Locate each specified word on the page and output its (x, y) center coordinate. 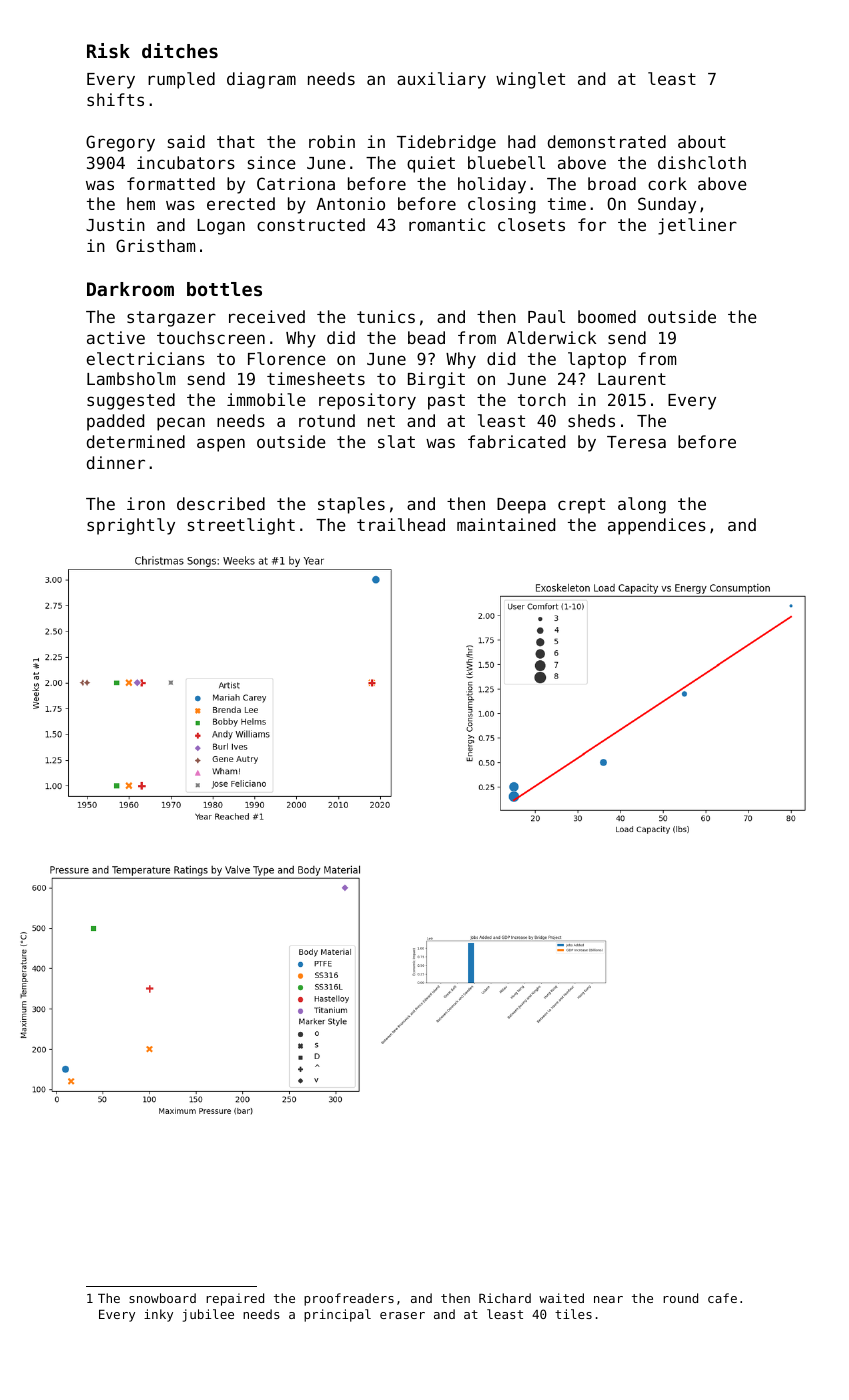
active (116, 337)
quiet (431, 164)
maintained (506, 524)
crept (581, 506)
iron (146, 503)
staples (351, 505)
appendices (657, 526)
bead (426, 337)
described (221, 503)
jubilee (208, 1315)
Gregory (120, 143)
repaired (235, 1299)
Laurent (632, 379)
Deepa (521, 506)
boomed (607, 316)
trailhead (401, 524)
